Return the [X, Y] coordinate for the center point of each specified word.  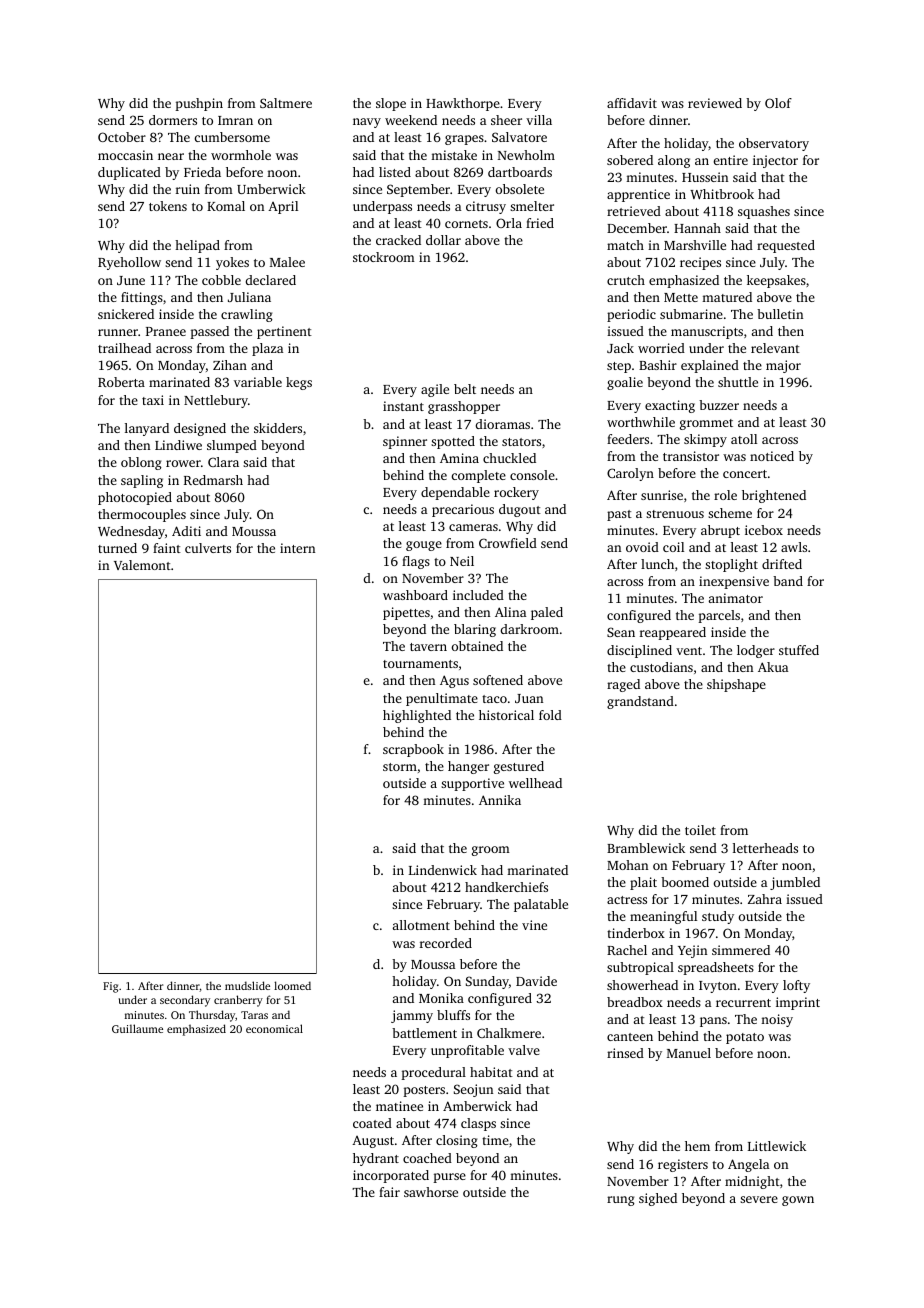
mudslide [247, 985]
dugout [520, 510]
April [283, 207]
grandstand [640, 702]
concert [745, 474]
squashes [764, 212]
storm [400, 767]
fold [550, 715]
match [625, 245]
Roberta [121, 382]
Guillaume [137, 1028]
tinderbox [636, 933]
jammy [412, 1016]
